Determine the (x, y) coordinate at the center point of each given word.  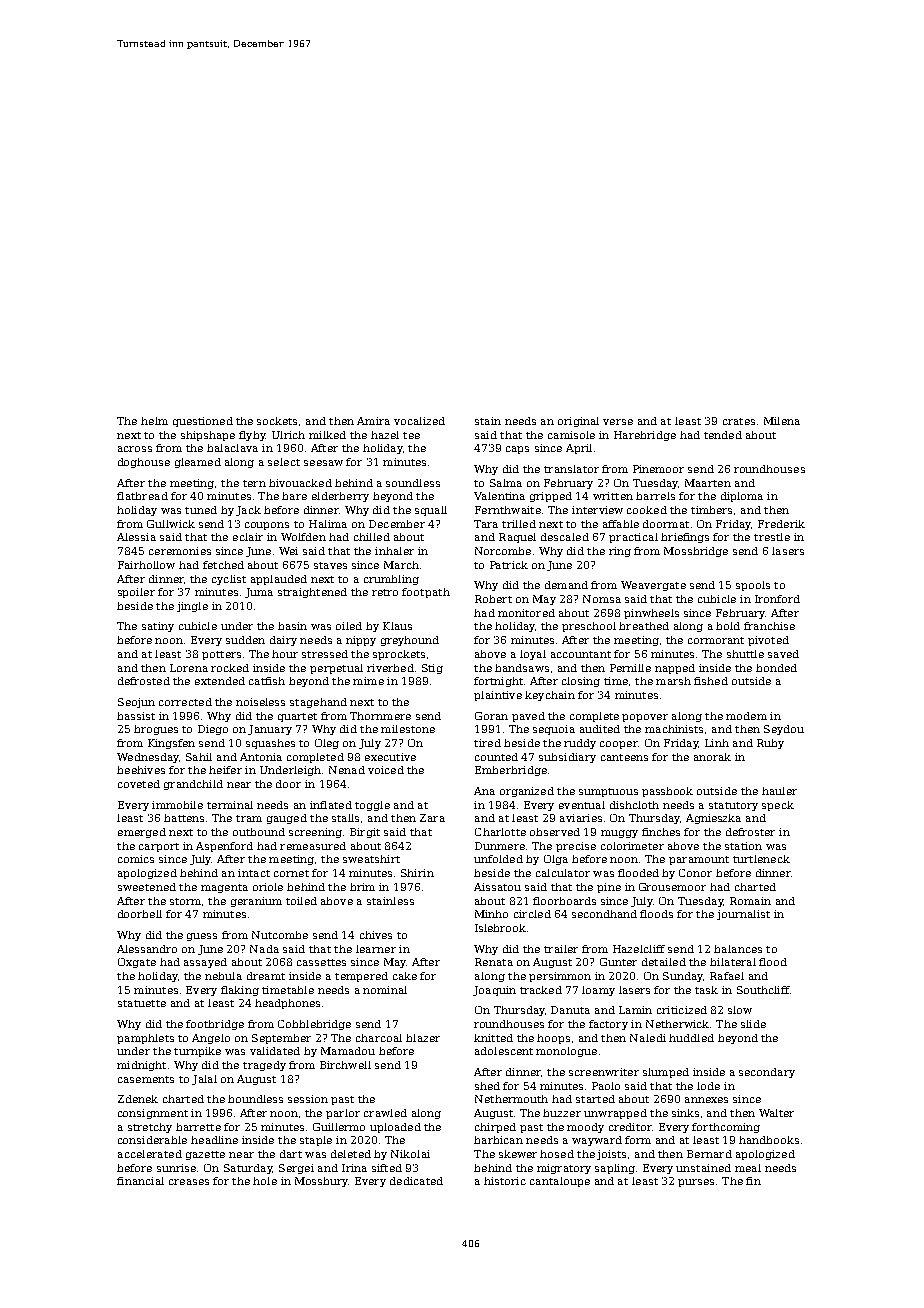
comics (136, 859)
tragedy (264, 1066)
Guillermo (339, 1127)
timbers (711, 510)
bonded (776, 668)
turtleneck (761, 859)
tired (487, 743)
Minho (491, 914)
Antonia (261, 757)
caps (517, 450)
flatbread (142, 496)
